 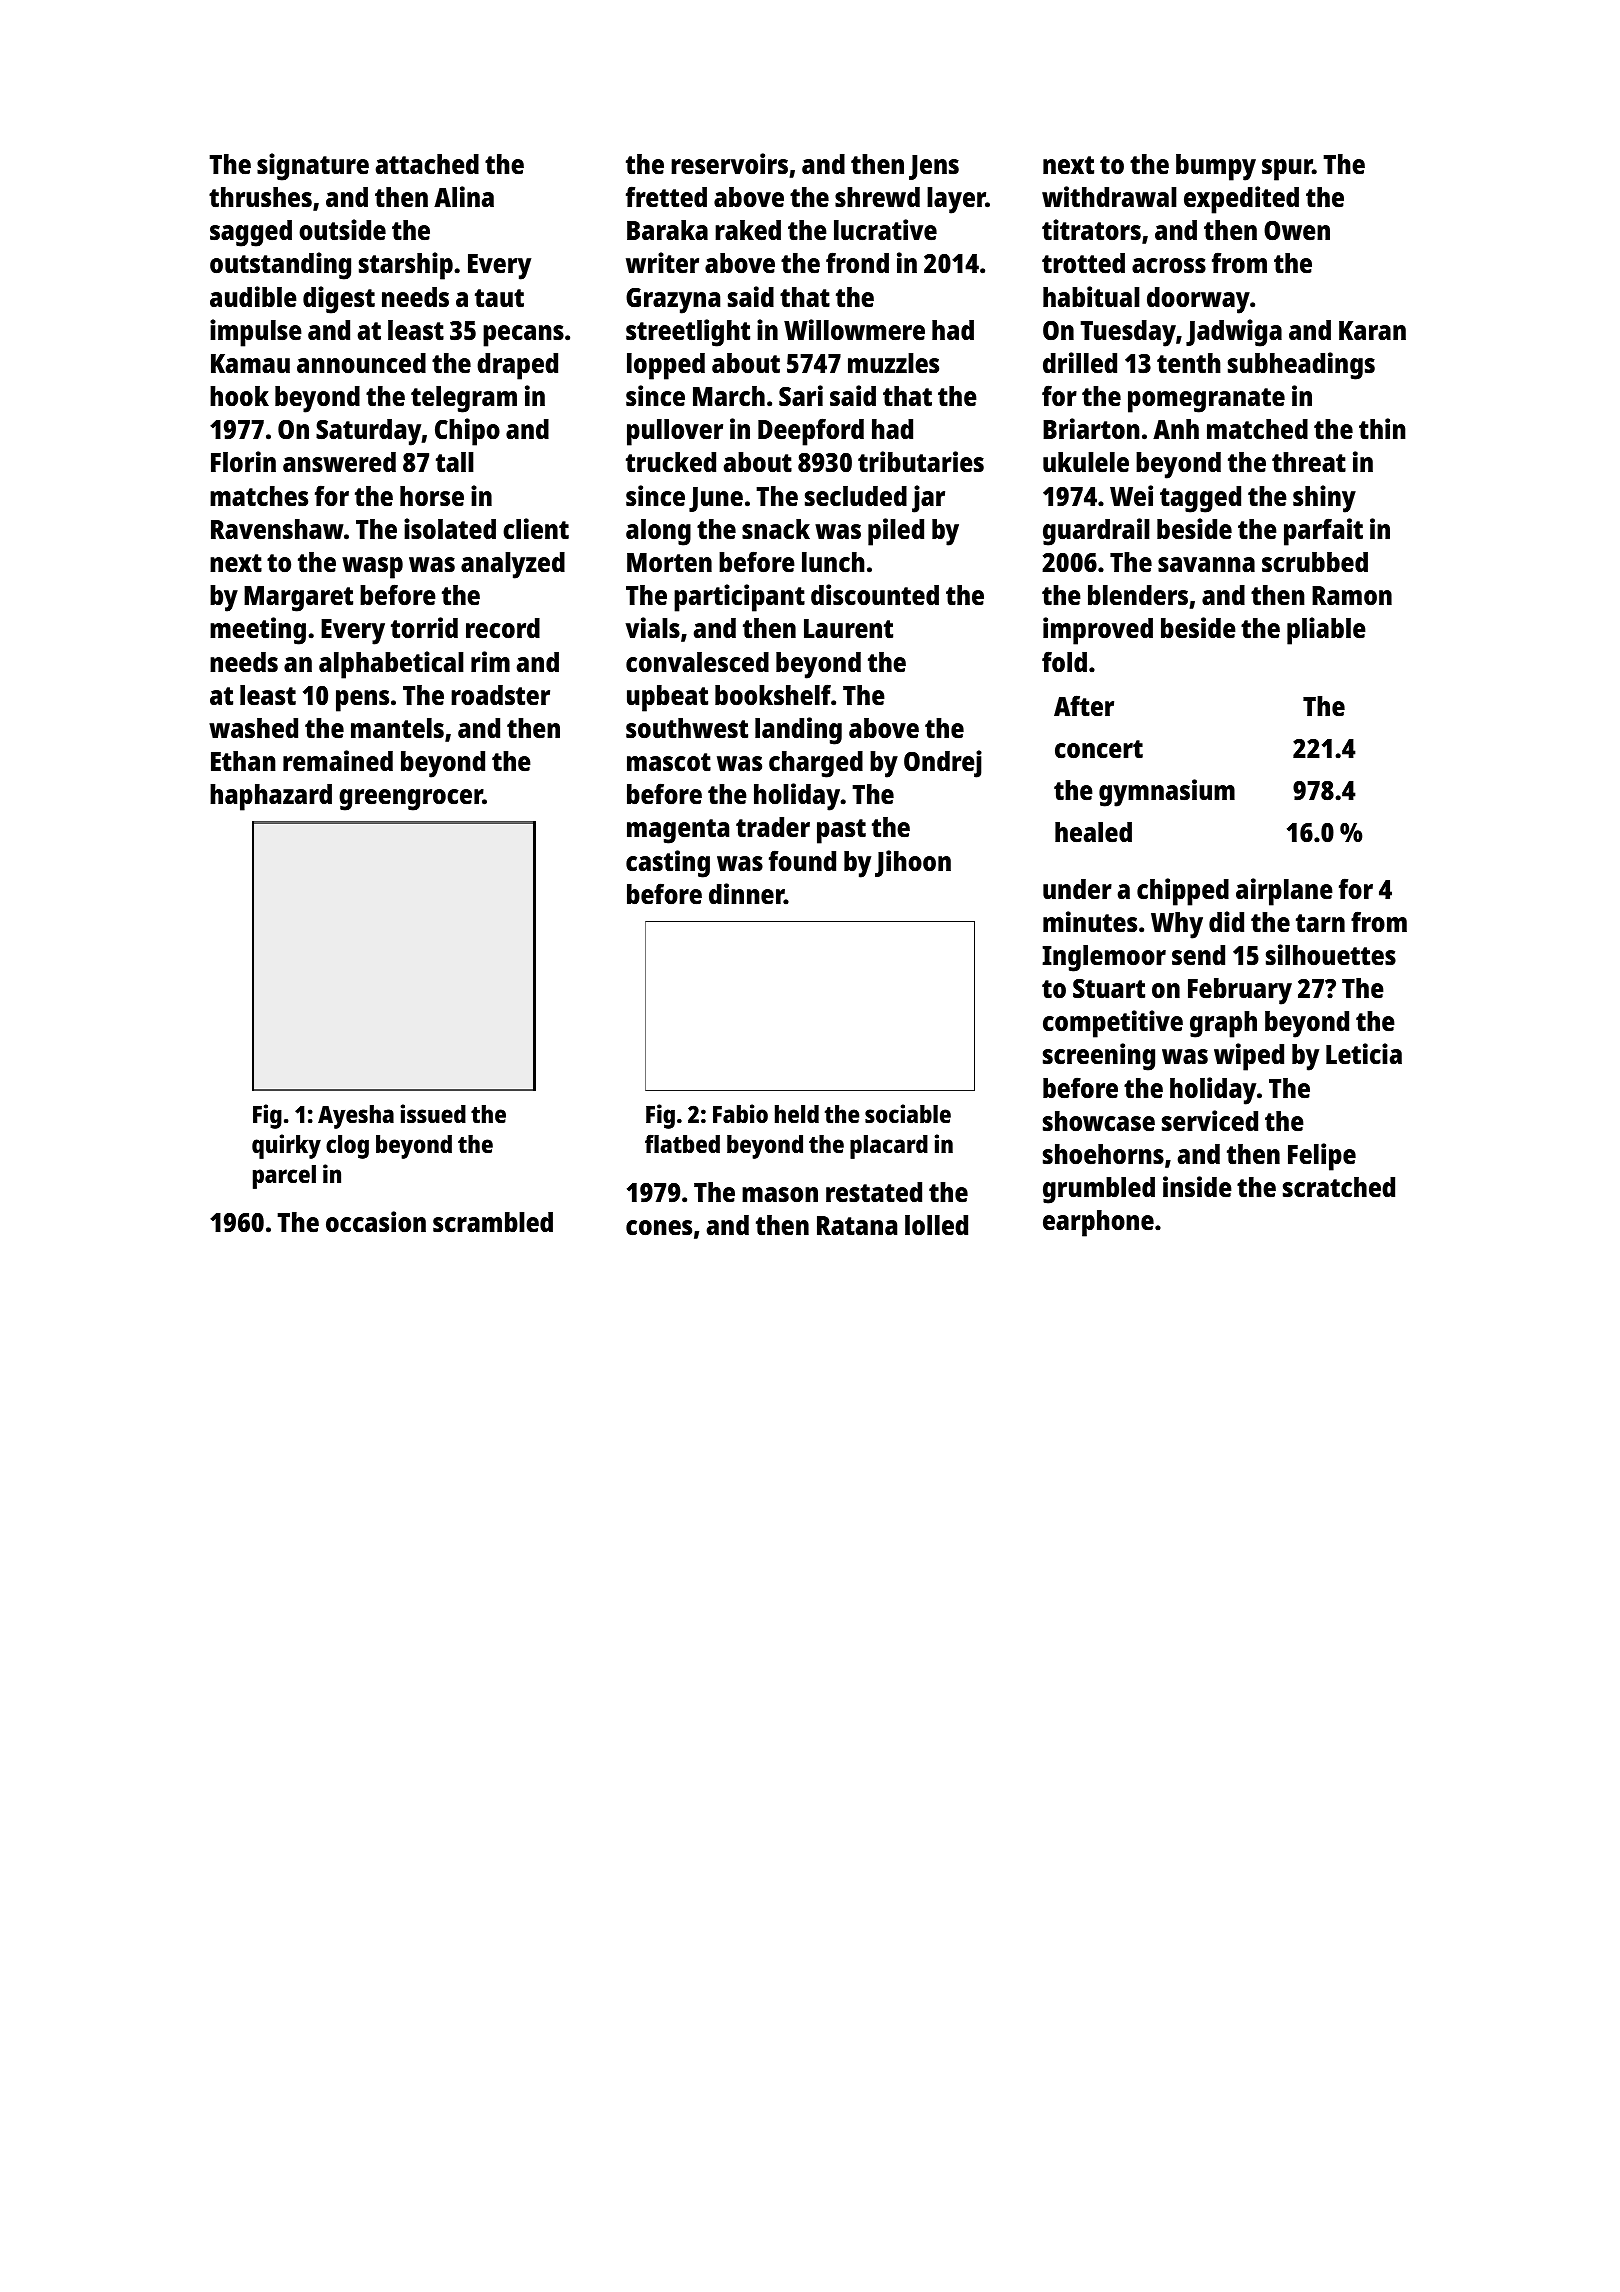 I want to click on isolated, so click(x=450, y=528).
